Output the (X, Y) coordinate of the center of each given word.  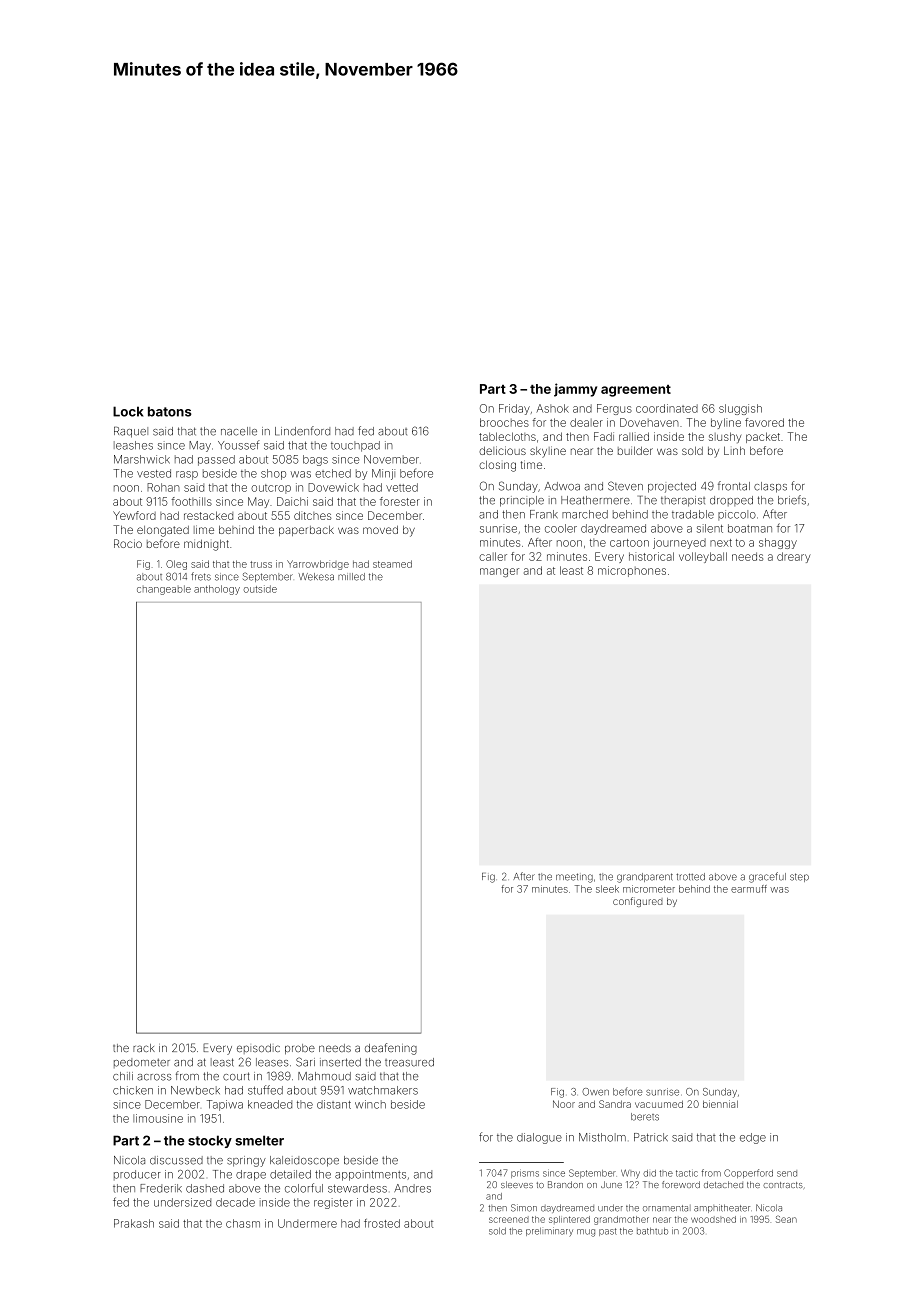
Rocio (128, 543)
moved (380, 530)
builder (635, 450)
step (799, 877)
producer (137, 1175)
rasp (187, 475)
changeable (164, 590)
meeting (574, 878)
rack (144, 1048)
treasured (409, 1062)
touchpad (355, 446)
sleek (607, 889)
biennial (720, 1104)
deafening (391, 1049)
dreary (794, 557)
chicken (133, 1090)
